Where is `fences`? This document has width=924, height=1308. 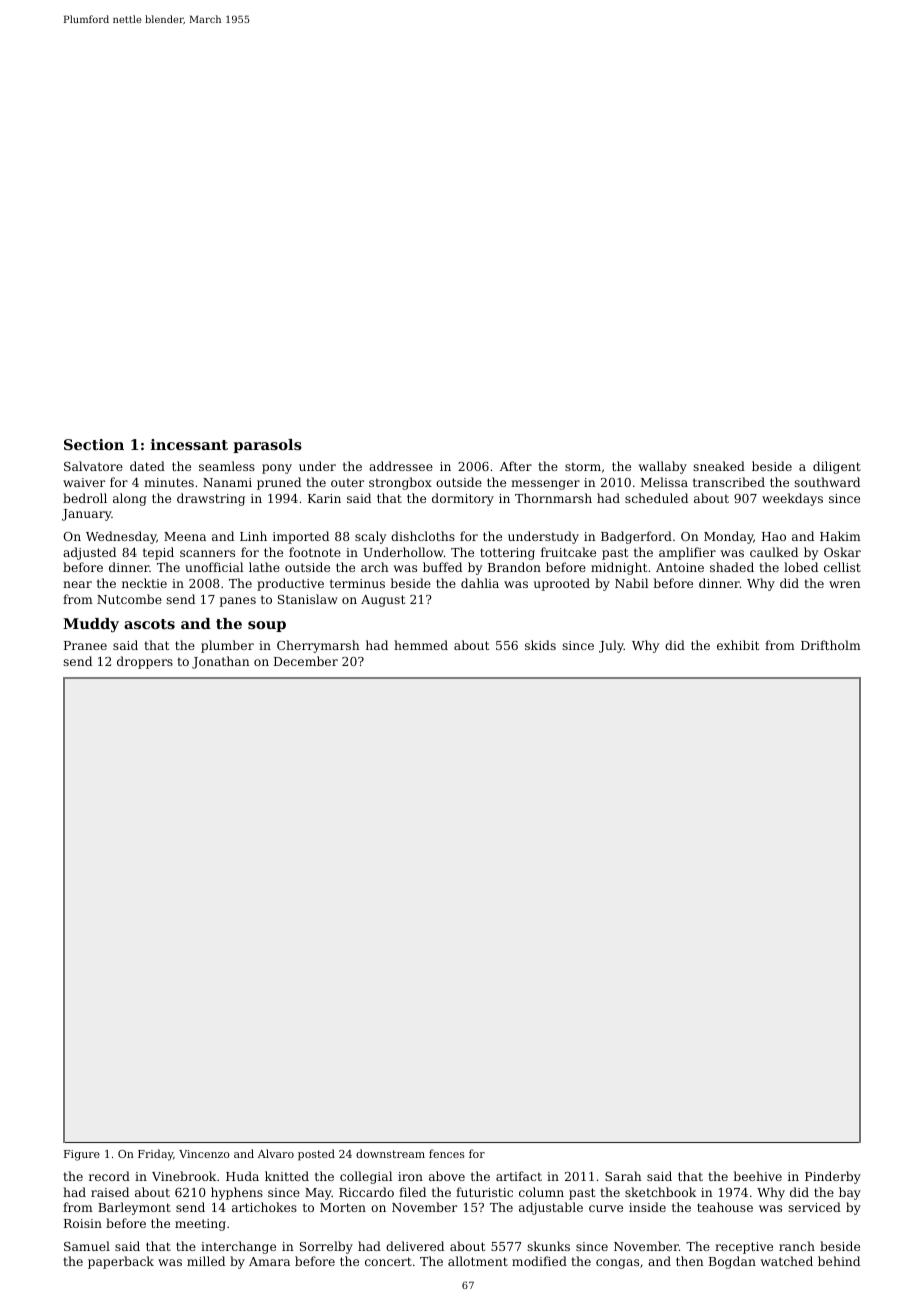
fences is located at coordinates (447, 1153).
